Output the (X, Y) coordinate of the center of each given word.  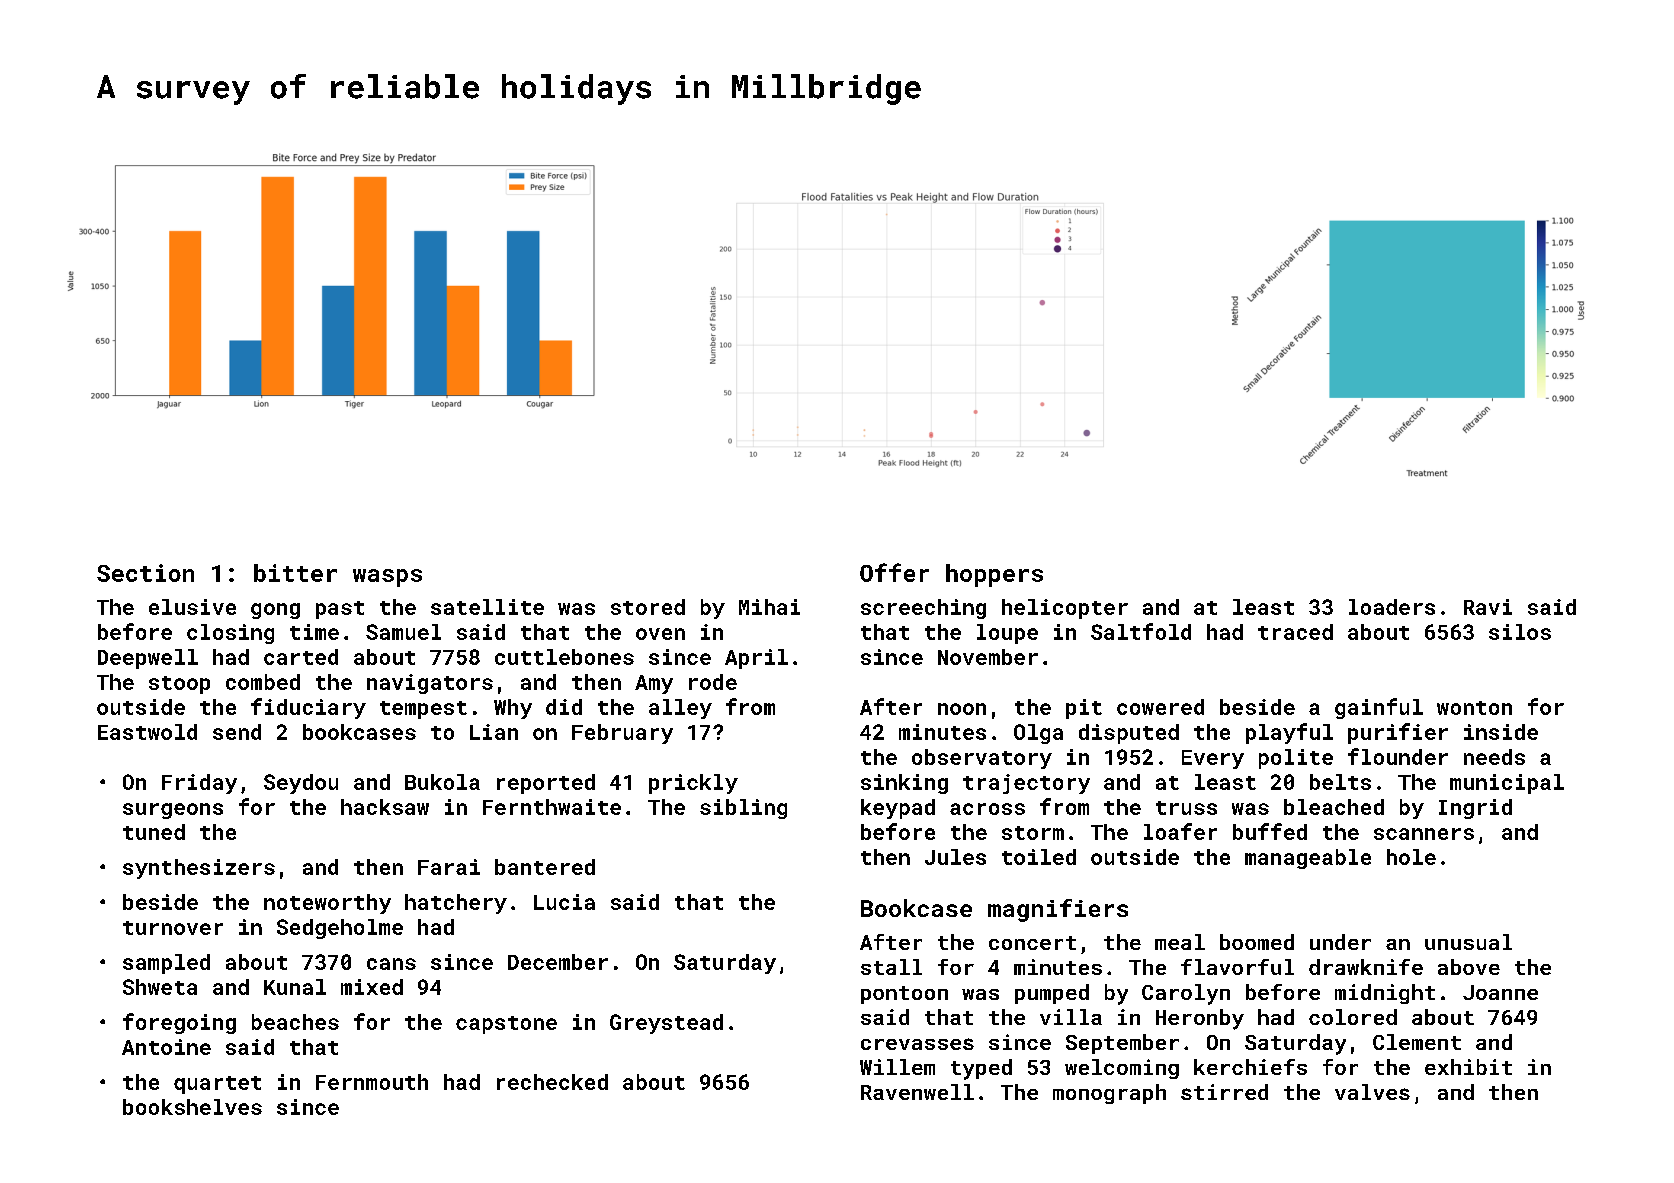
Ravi (1488, 607)
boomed (1257, 942)
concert (1032, 943)
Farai (449, 867)
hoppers (994, 575)
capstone (506, 1025)
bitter (295, 573)
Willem (897, 1067)
